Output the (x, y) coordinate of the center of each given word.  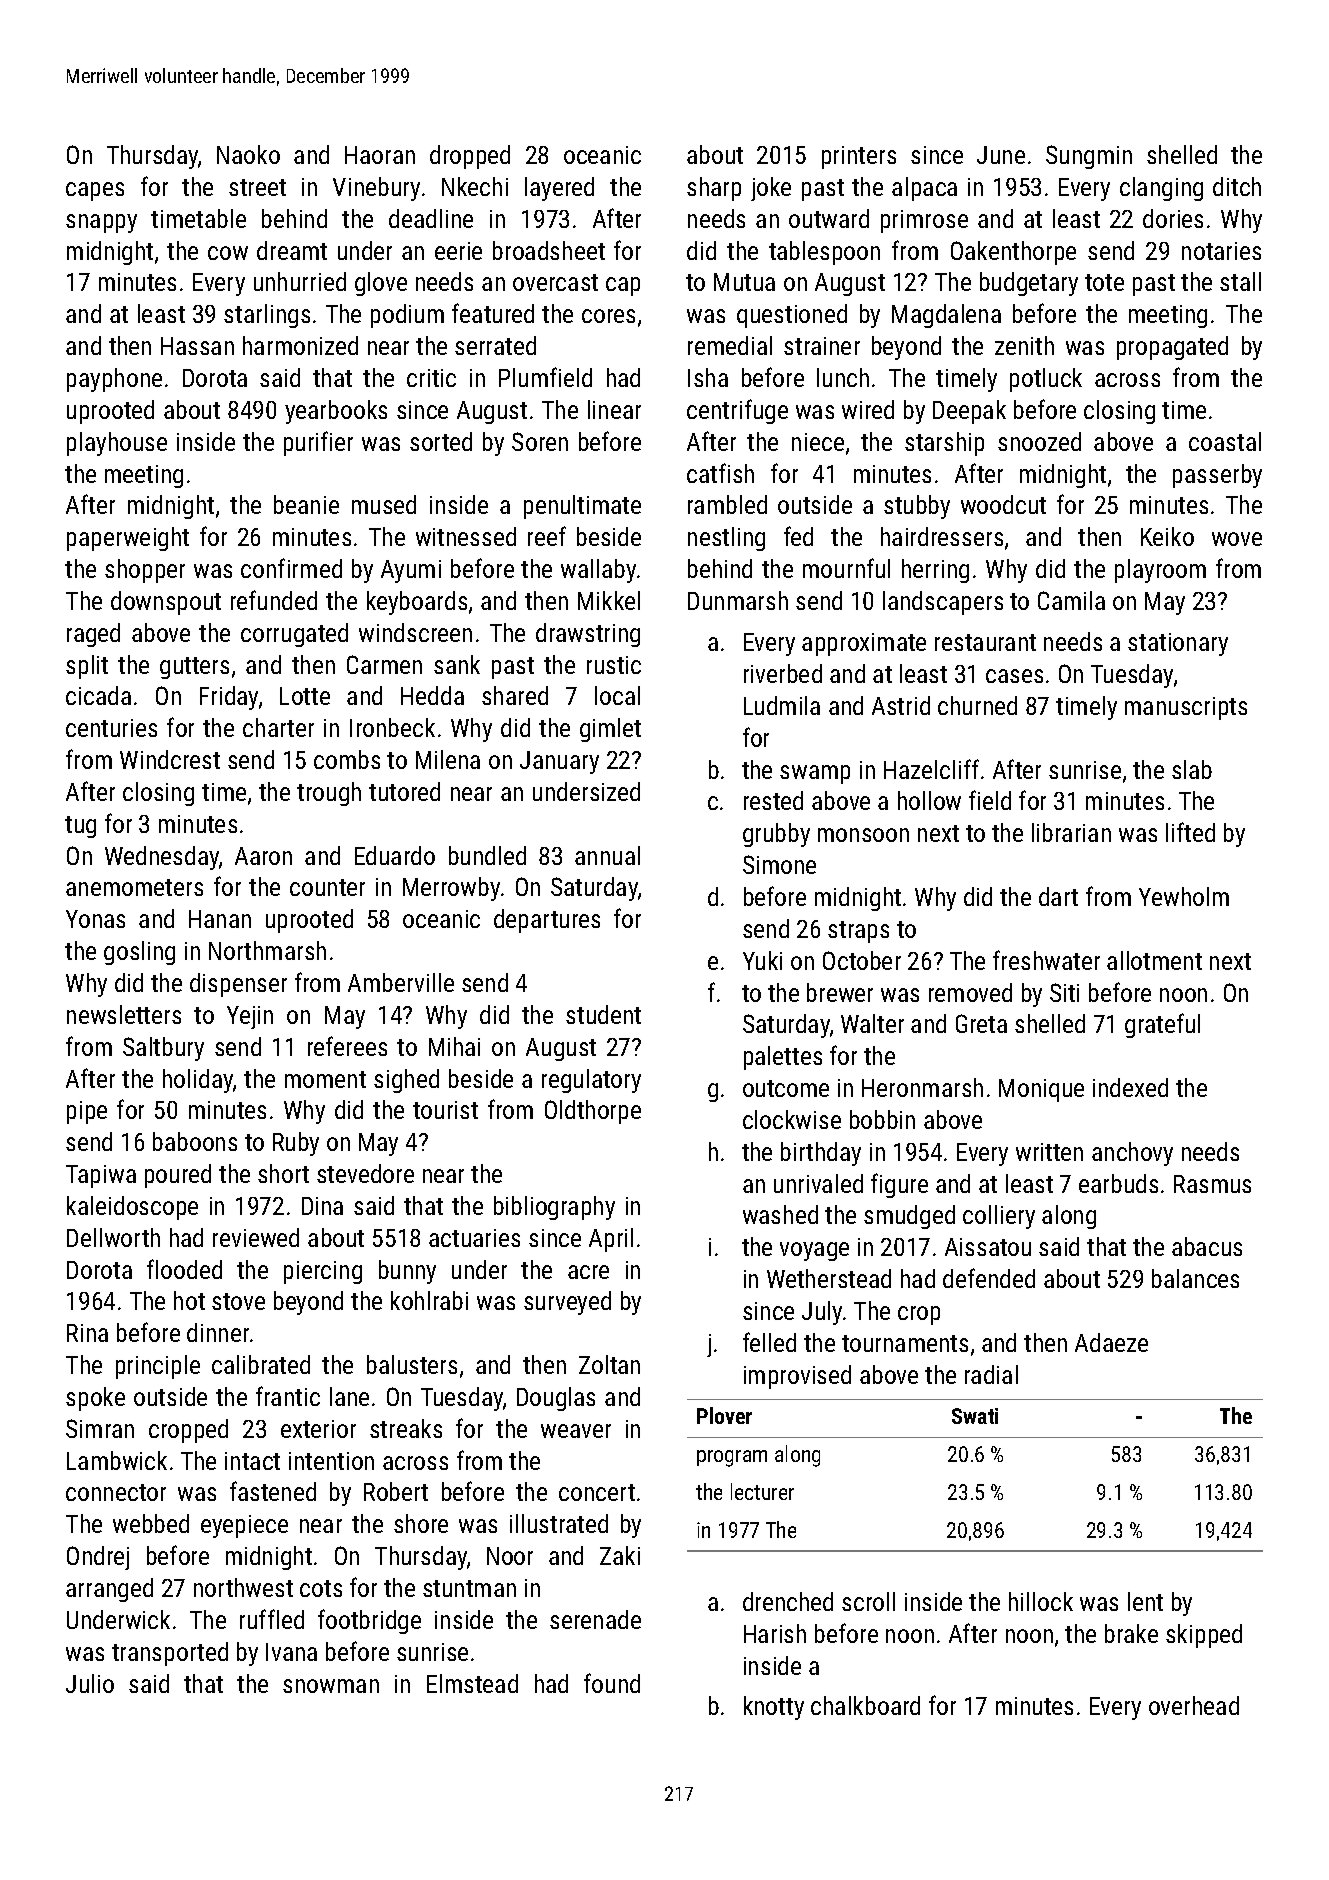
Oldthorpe (593, 1112)
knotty (774, 1708)
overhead (1194, 1705)
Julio (90, 1683)
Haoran (380, 155)
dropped (470, 157)
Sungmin (1089, 157)
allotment (1154, 960)
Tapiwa (101, 1176)
